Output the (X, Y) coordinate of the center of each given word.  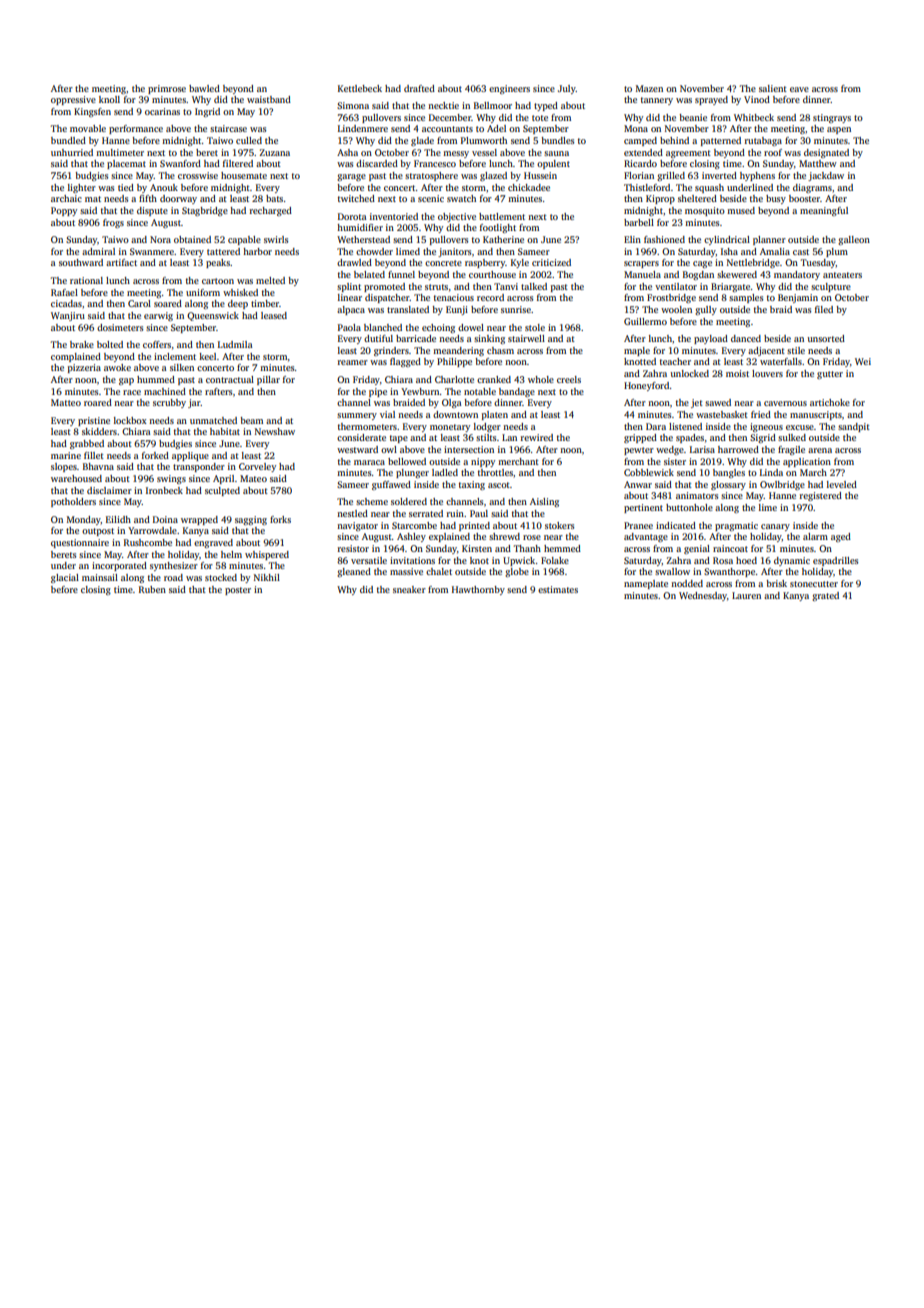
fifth (148, 198)
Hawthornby (478, 590)
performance (136, 129)
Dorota (352, 216)
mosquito (705, 211)
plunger (412, 473)
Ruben (152, 589)
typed (546, 106)
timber (265, 303)
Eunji (457, 310)
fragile (791, 450)
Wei (863, 361)
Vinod (757, 99)
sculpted (222, 491)
